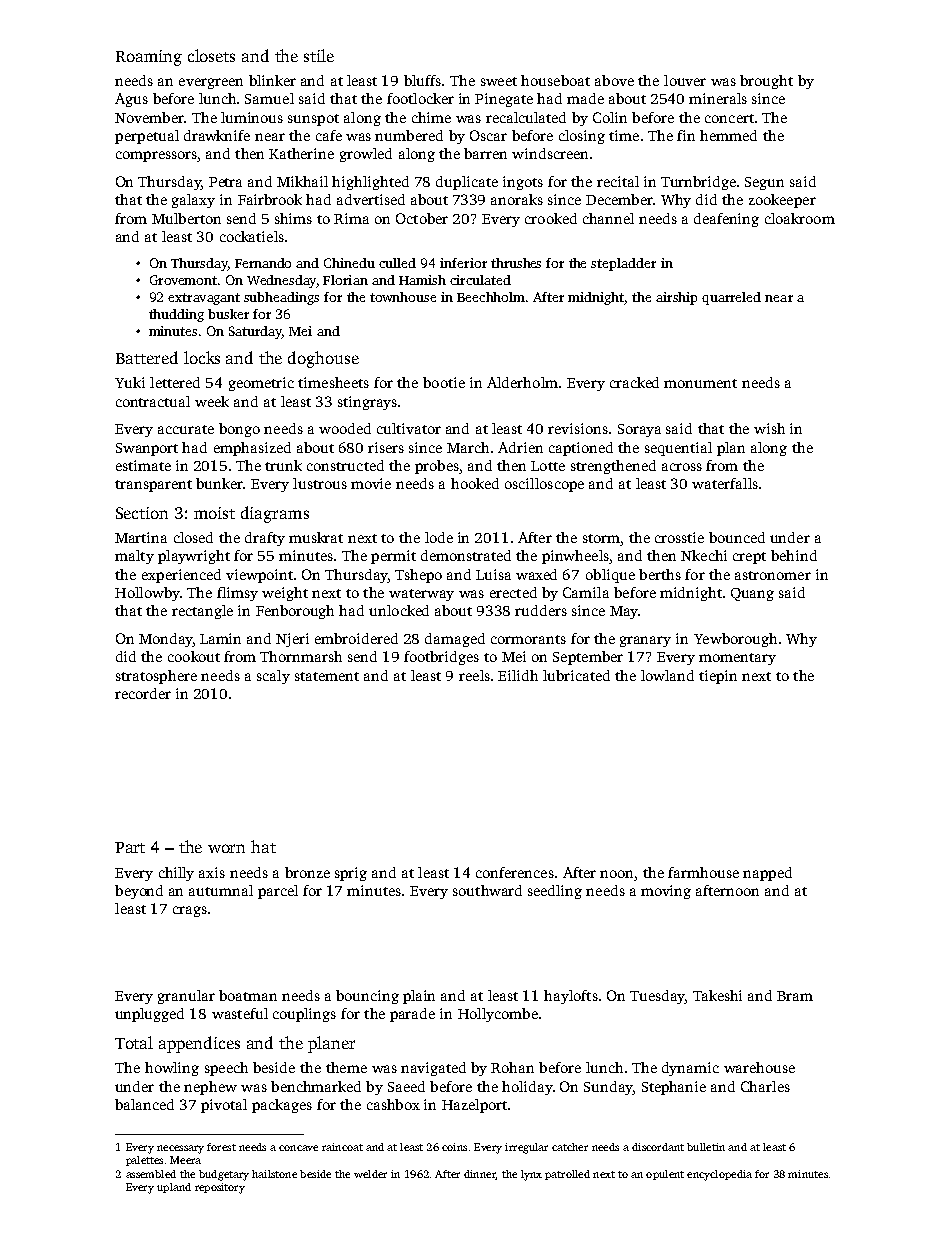  I want to click on galaxy, so click(193, 201).
